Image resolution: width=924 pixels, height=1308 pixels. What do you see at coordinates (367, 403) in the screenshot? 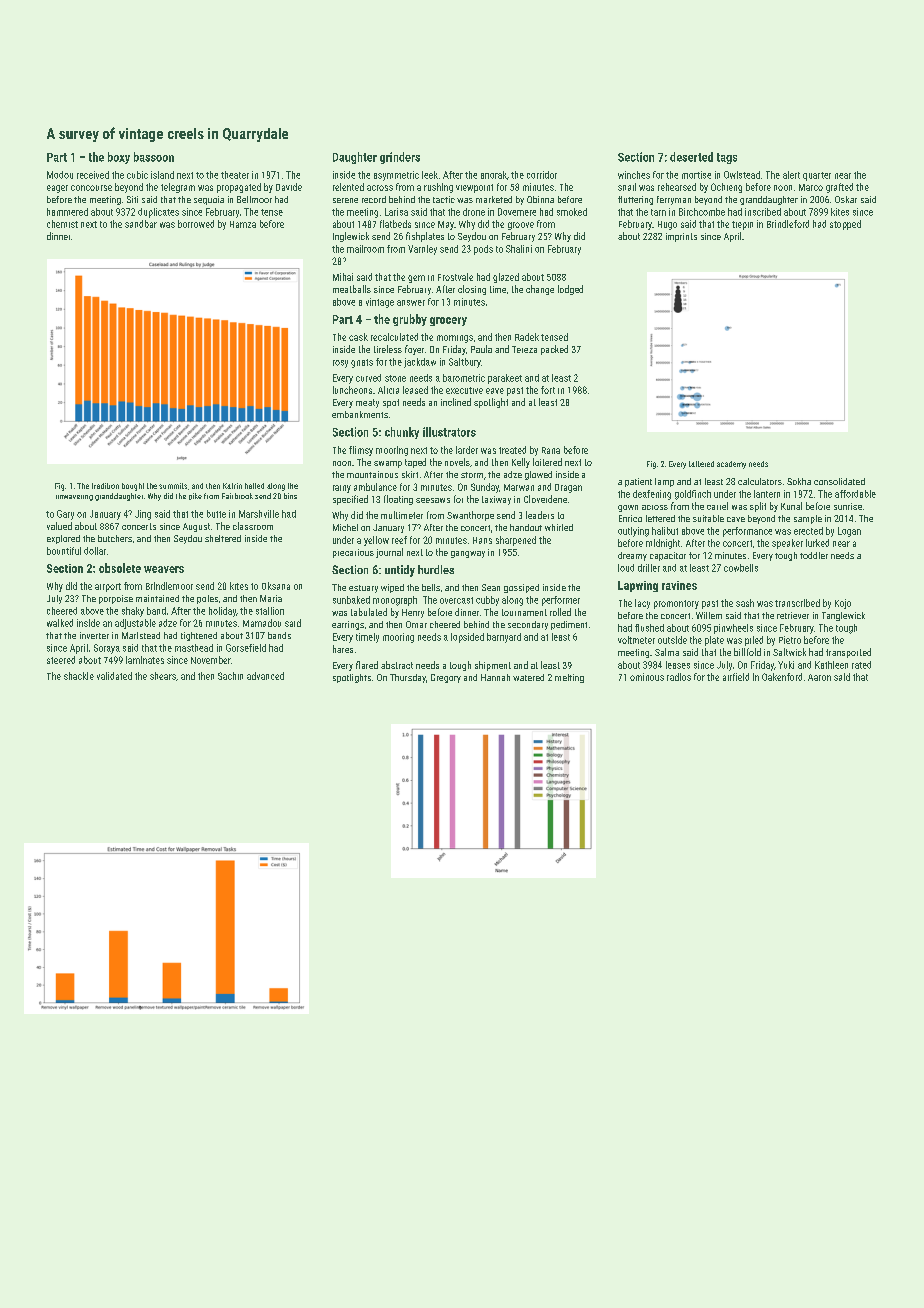
I see `meaty` at bounding box center [367, 403].
